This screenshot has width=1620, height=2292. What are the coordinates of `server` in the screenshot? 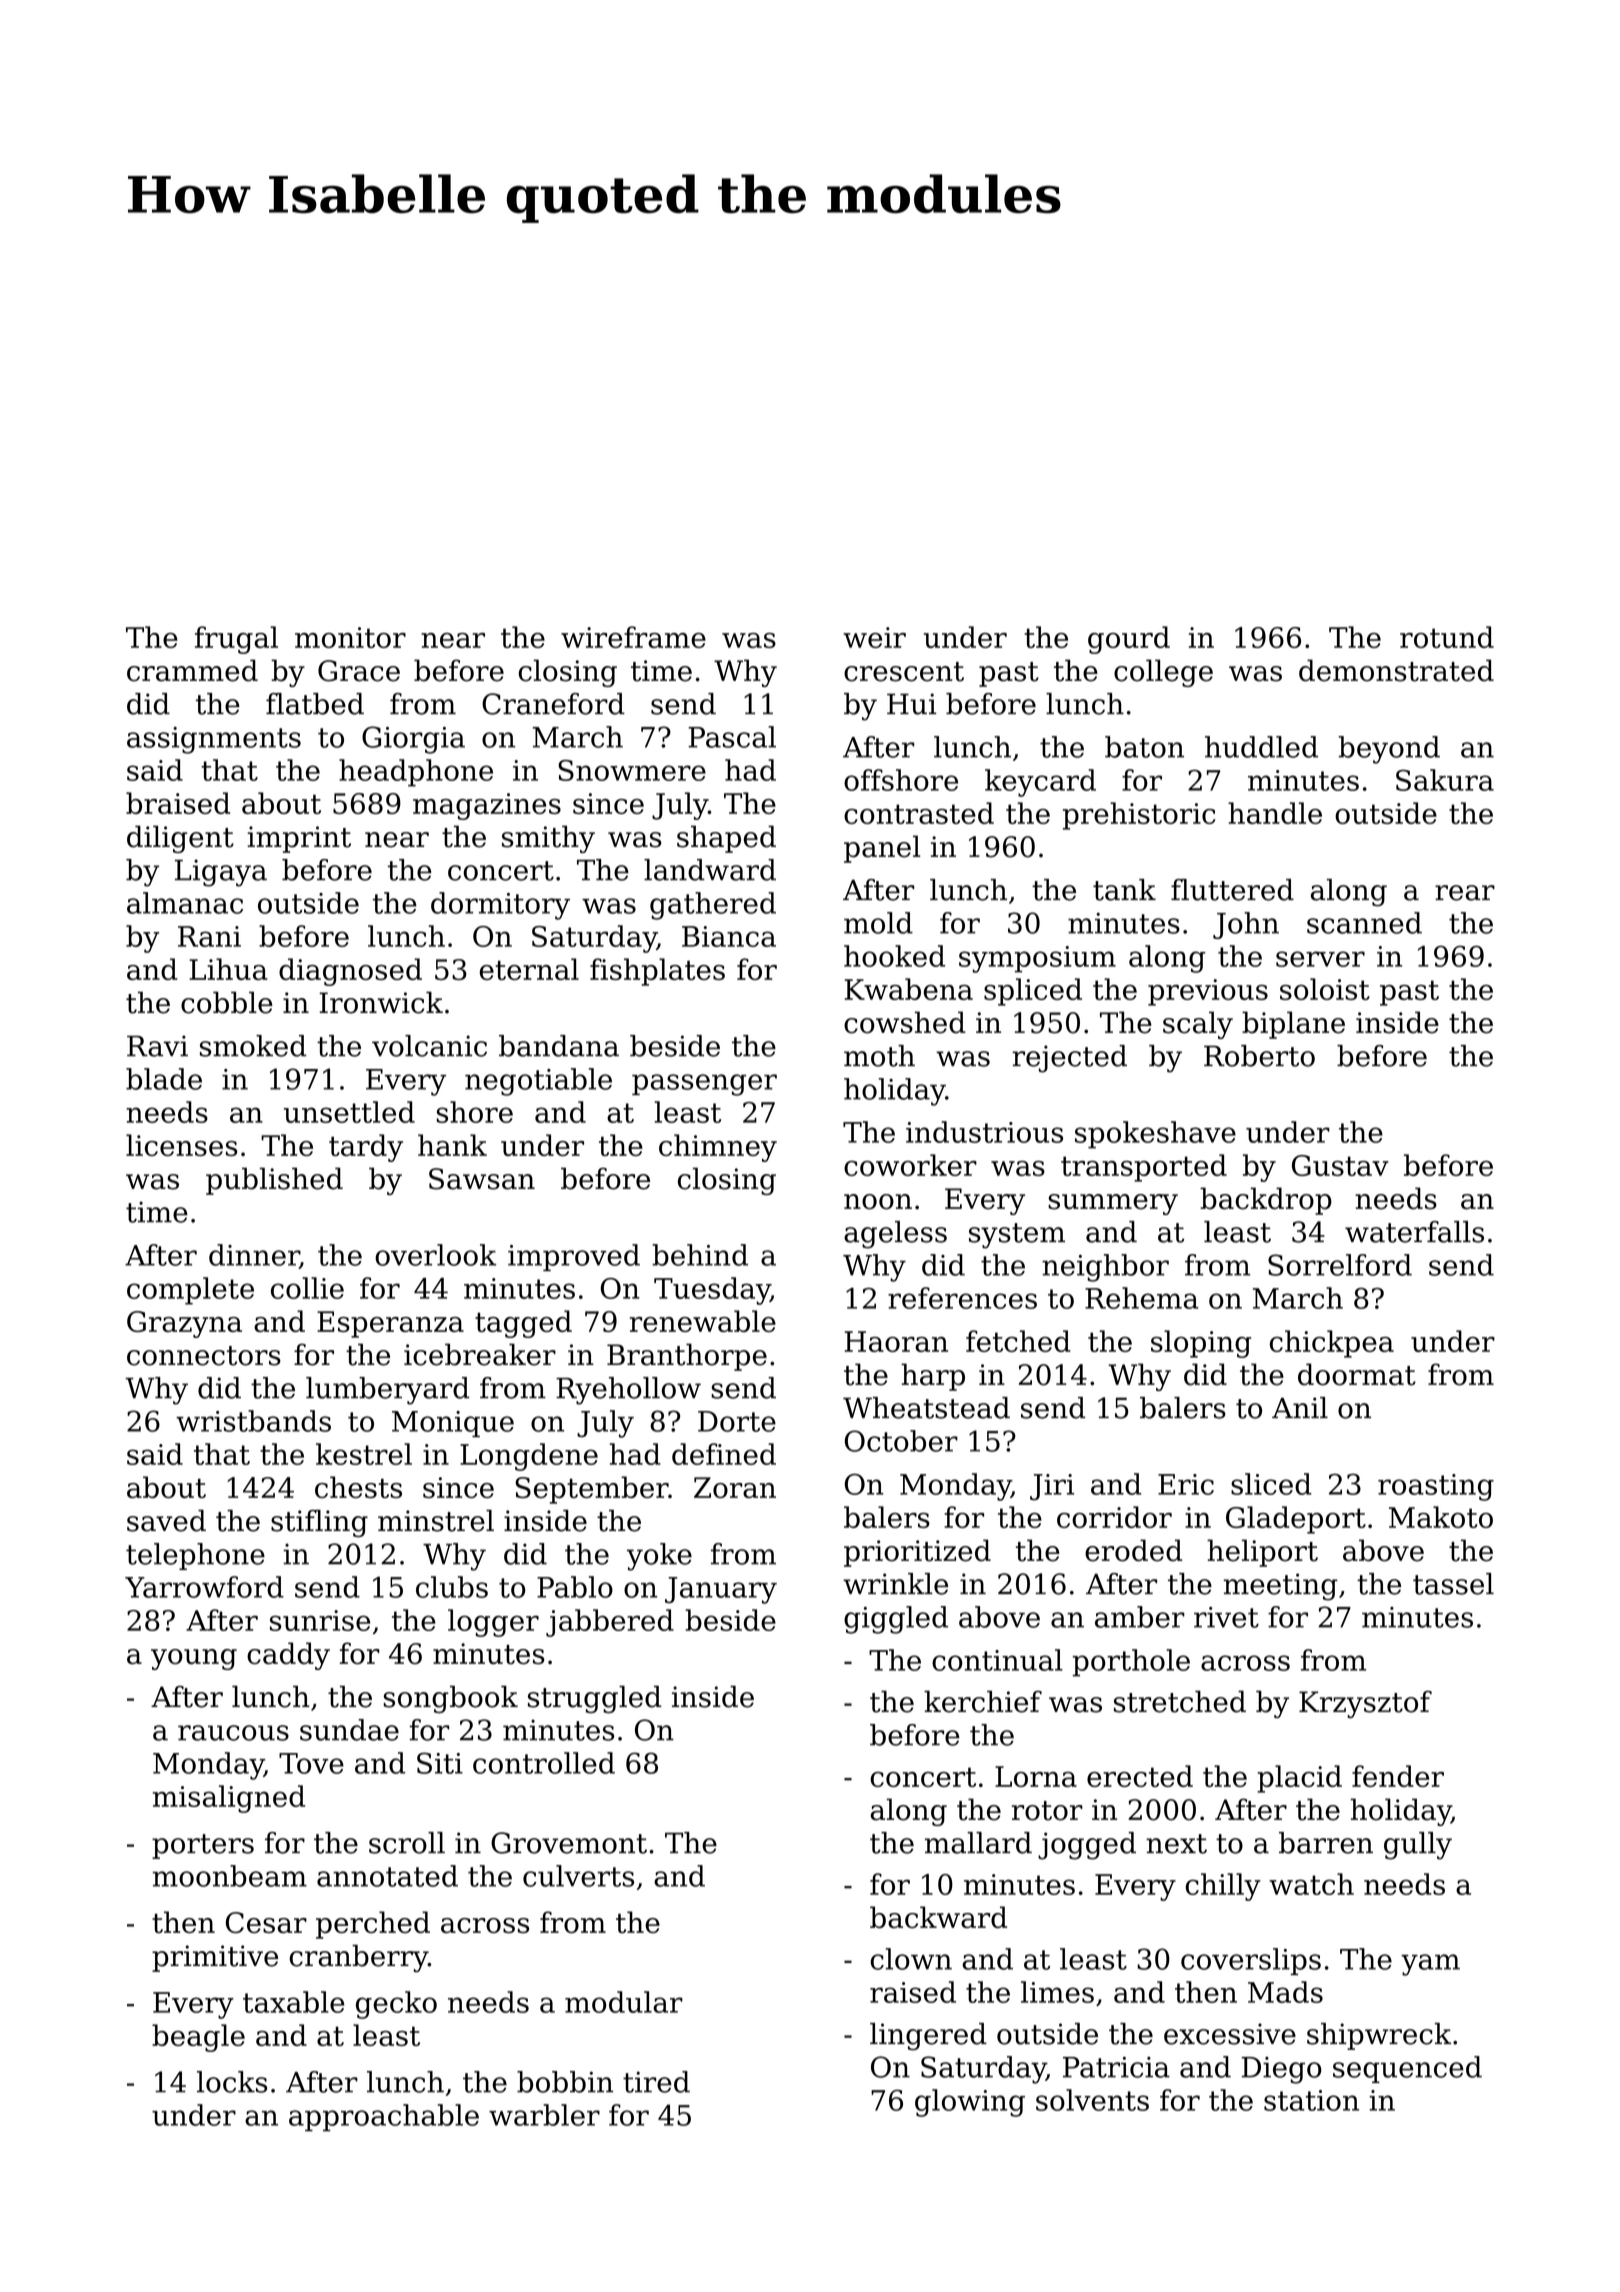 It's located at (1320, 959).
